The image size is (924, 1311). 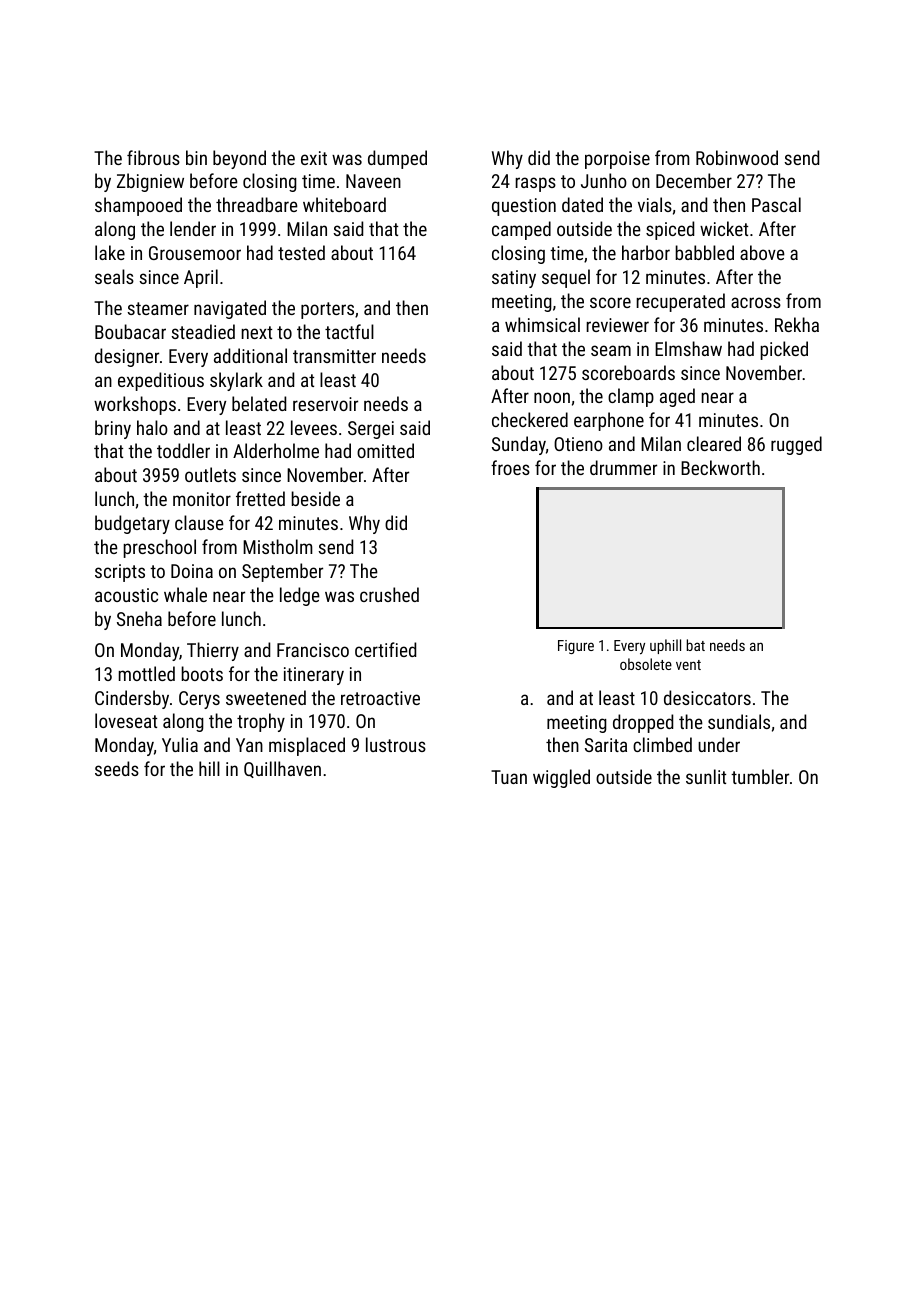 I want to click on picked, so click(x=784, y=350).
